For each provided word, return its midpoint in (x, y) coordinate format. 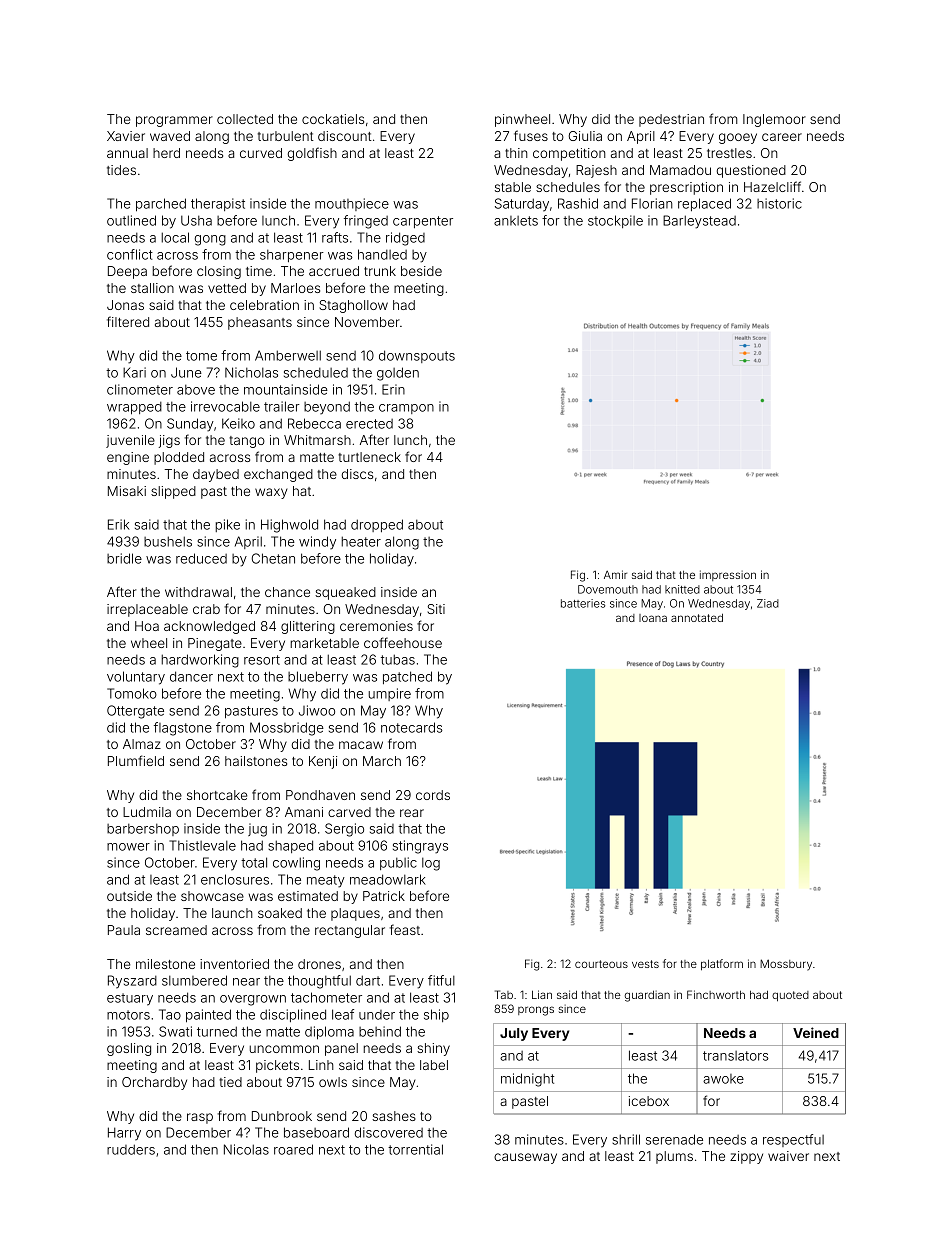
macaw (361, 745)
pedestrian (671, 120)
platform (722, 965)
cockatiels (333, 119)
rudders (131, 1149)
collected (245, 119)
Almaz (142, 744)
